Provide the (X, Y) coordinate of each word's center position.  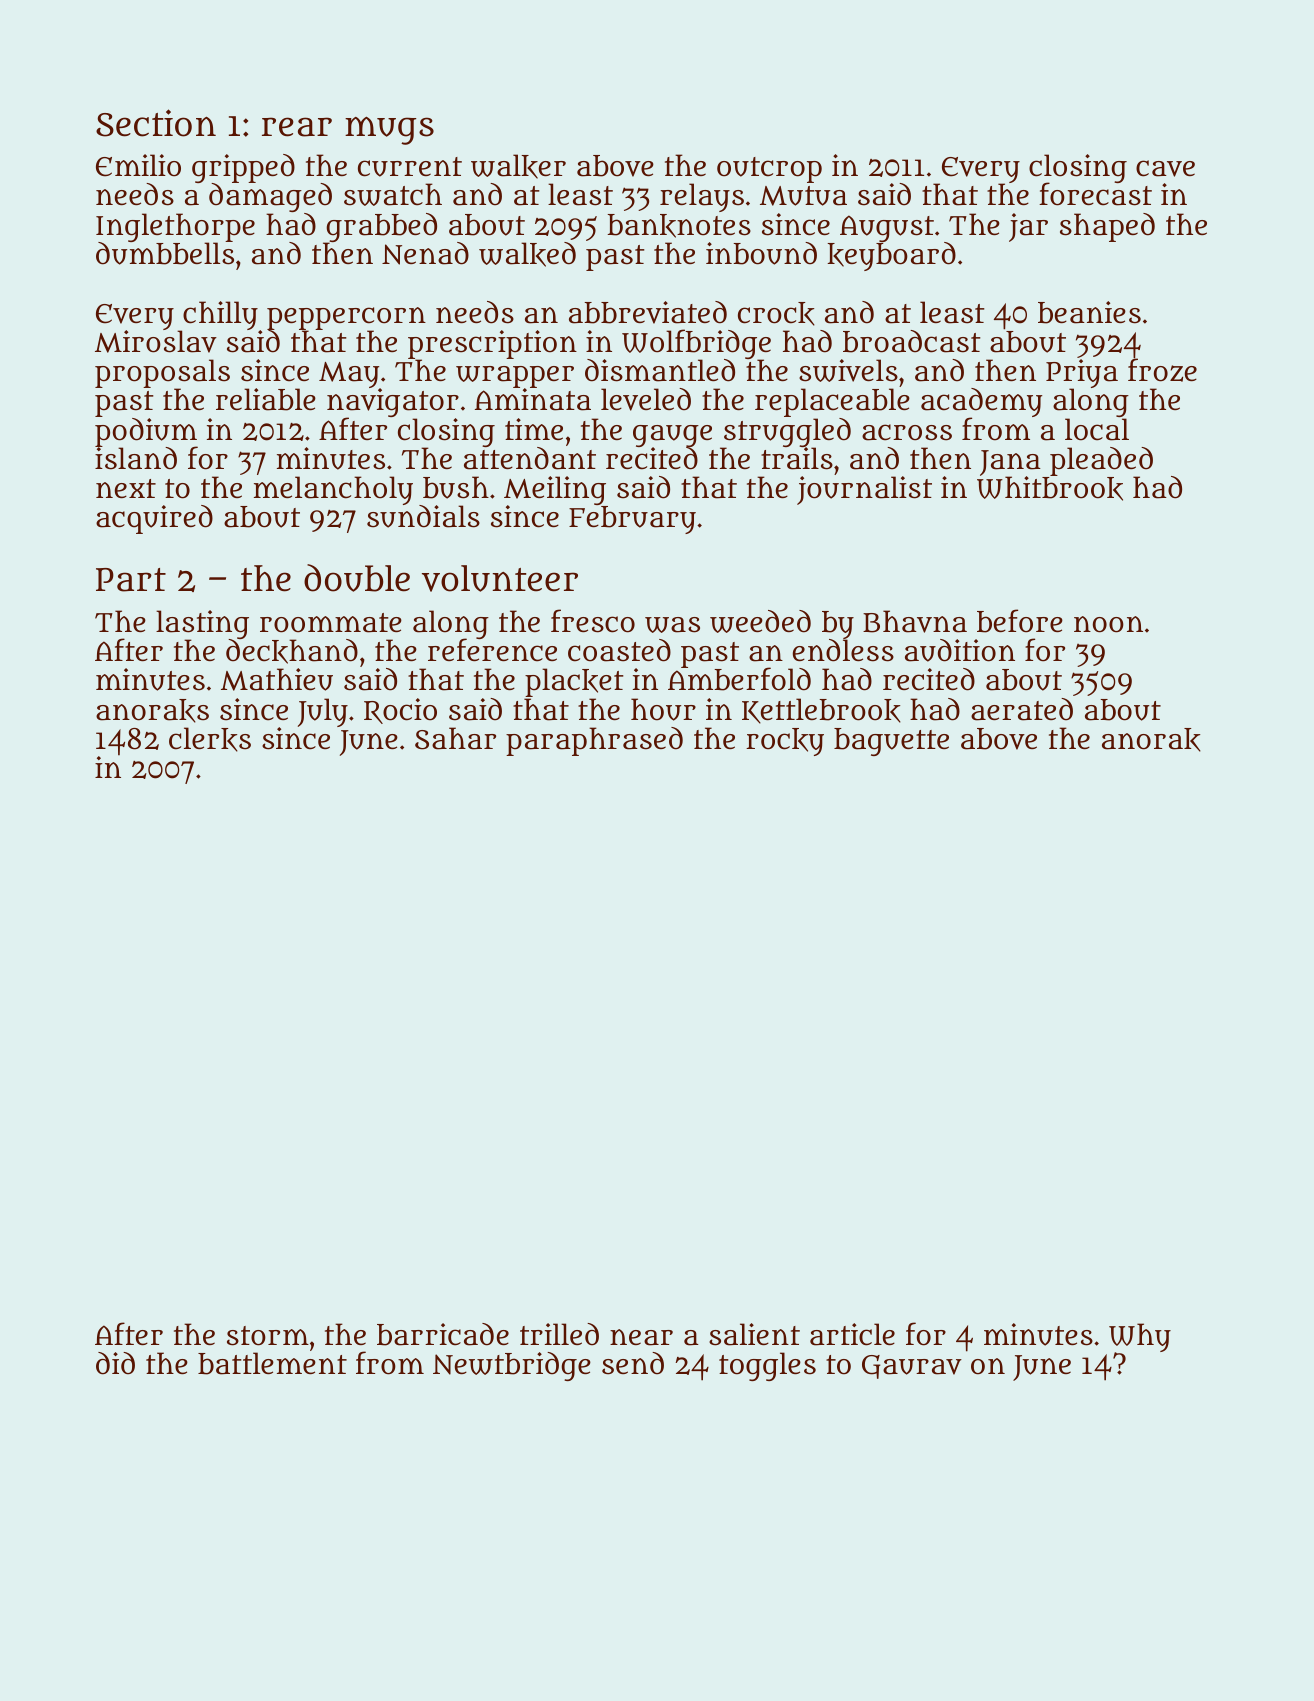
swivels (848, 370)
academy (981, 403)
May (349, 375)
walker (518, 166)
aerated (1022, 709)
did (115, 1363)
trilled (559, 1334)
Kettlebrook (821, 711)
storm (268, 1336)
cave (1165, 168)
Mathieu (277, 679)
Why (1140, 1338)
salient (754, 1334)
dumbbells (165, 253)
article (852, 1334)
